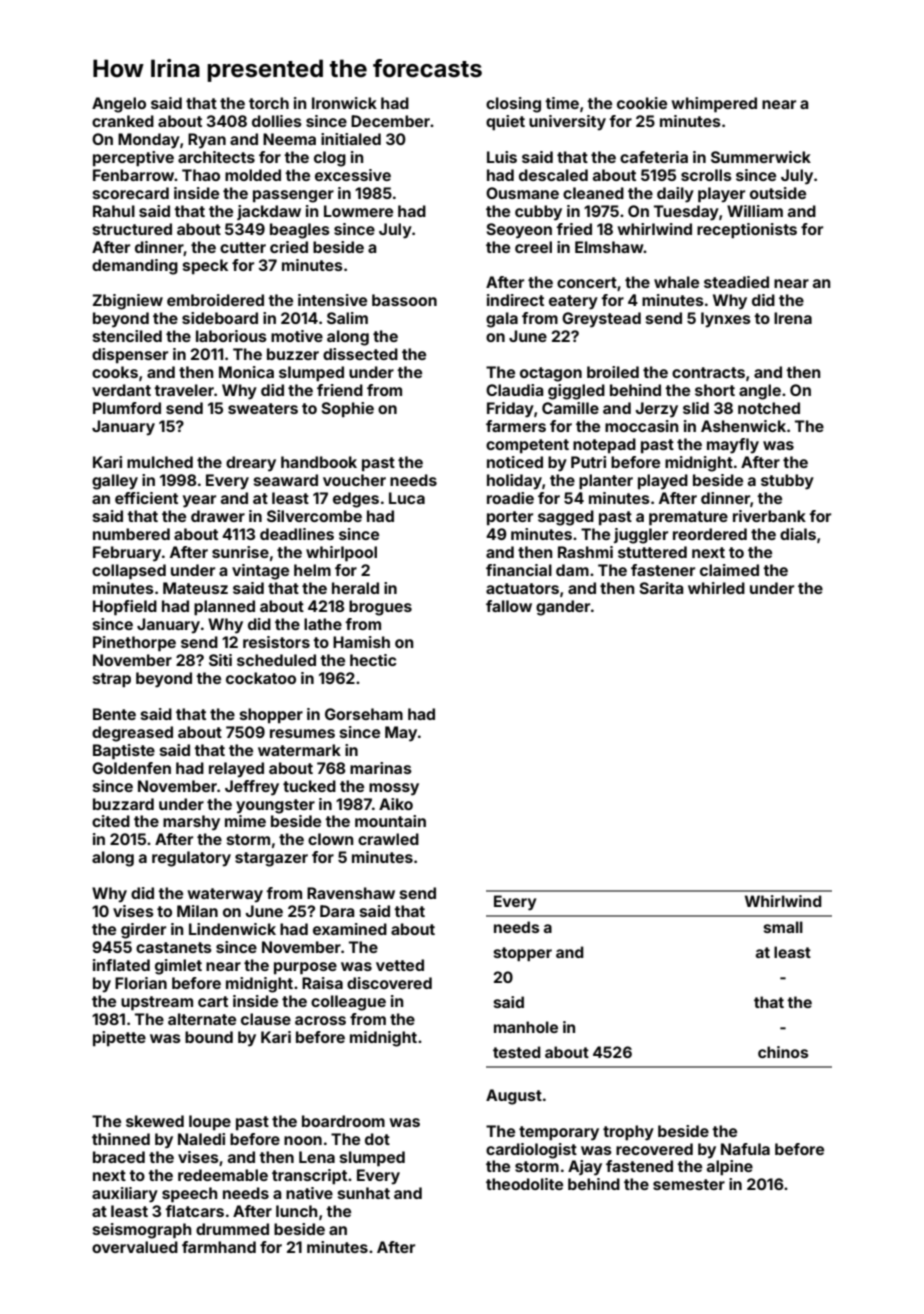 The image size is (924, 1314). I want to click on vintage, so click(260, 572).
